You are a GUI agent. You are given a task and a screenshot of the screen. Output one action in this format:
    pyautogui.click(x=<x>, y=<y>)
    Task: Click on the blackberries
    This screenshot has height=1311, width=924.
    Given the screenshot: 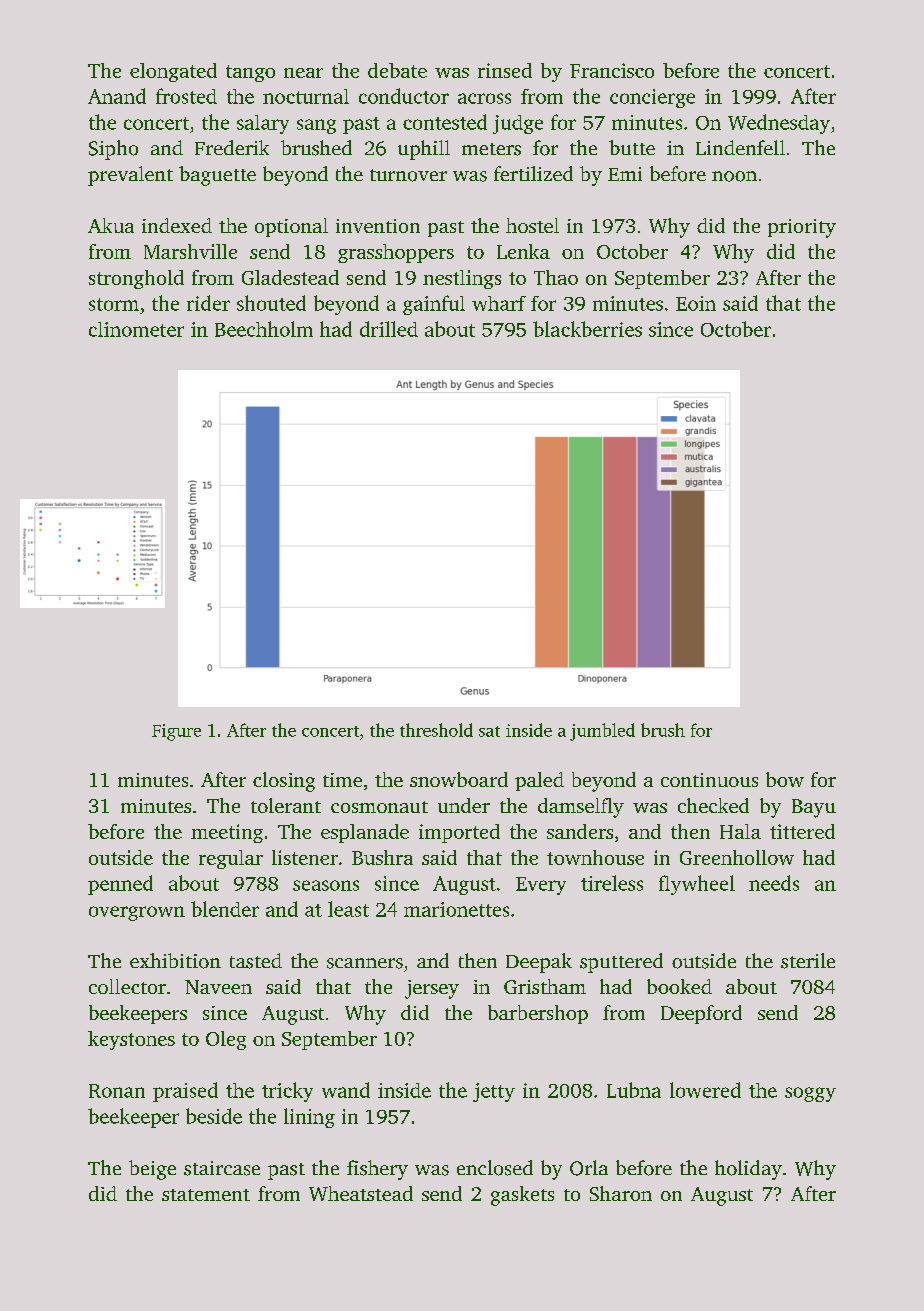 What is the action you would take?
    pyautogui.click(x=587, y=329)
